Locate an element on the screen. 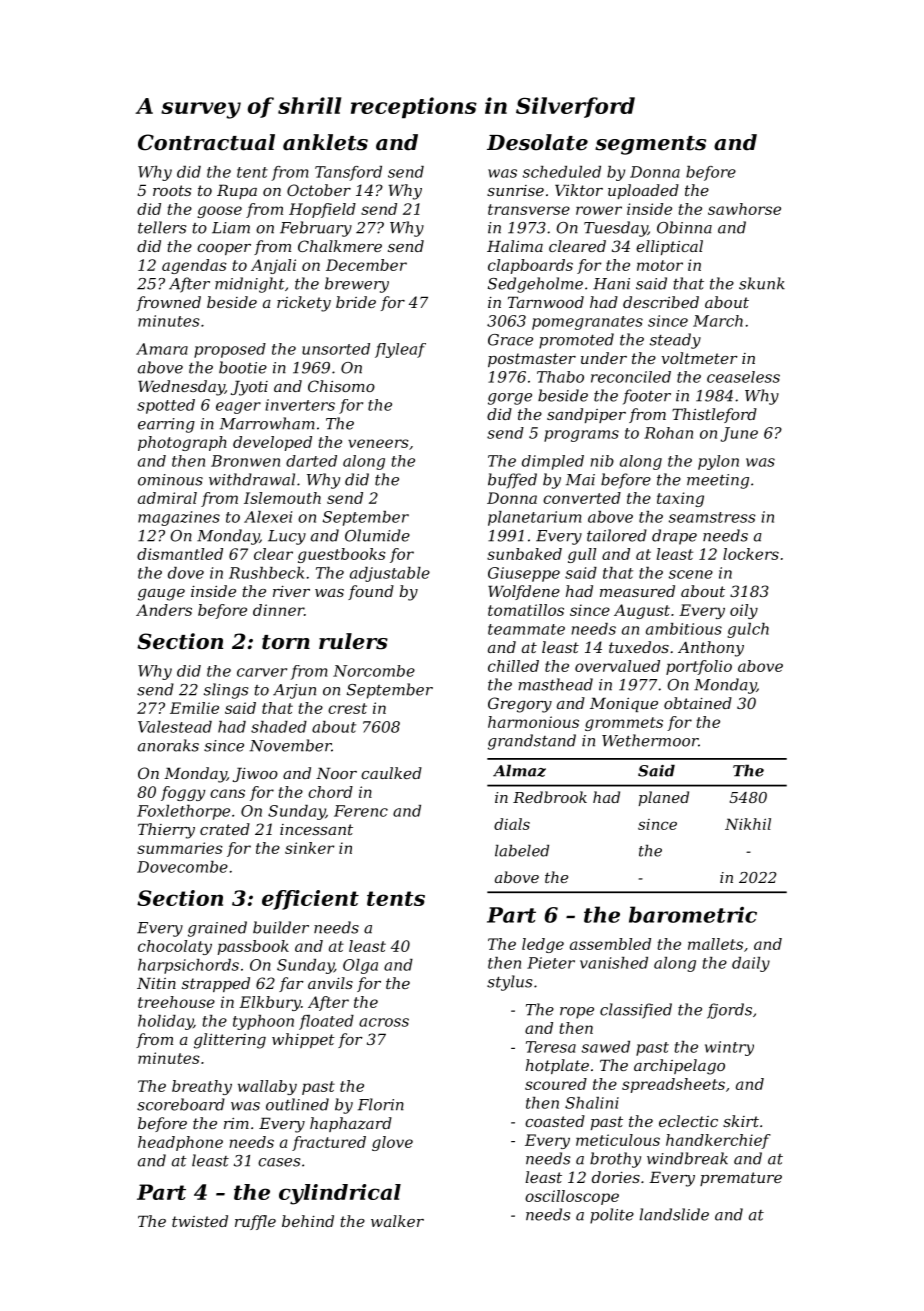  Desolate is located at coordinates (537, 142).
